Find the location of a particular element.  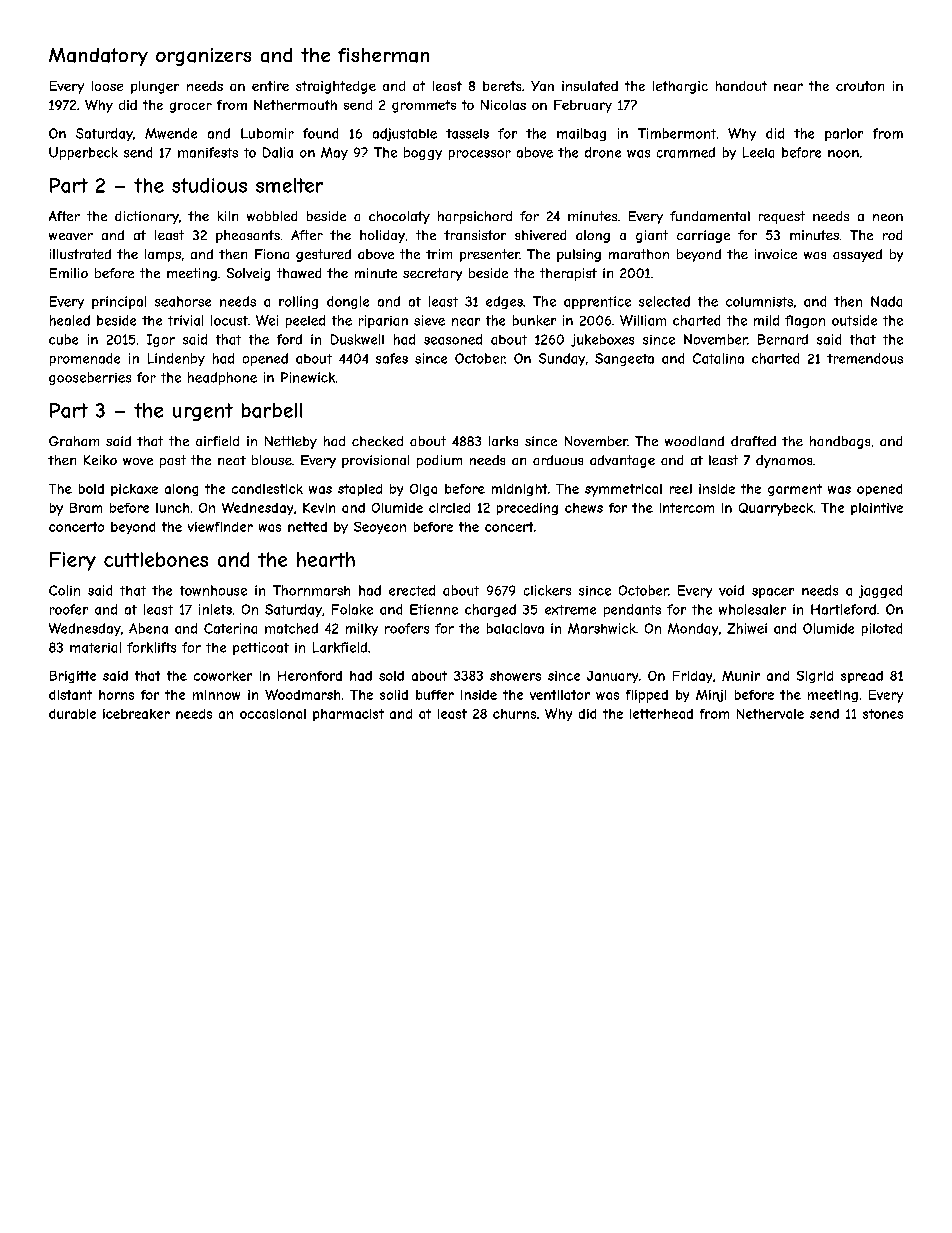

Leela is located at coordinates (758, 152).
